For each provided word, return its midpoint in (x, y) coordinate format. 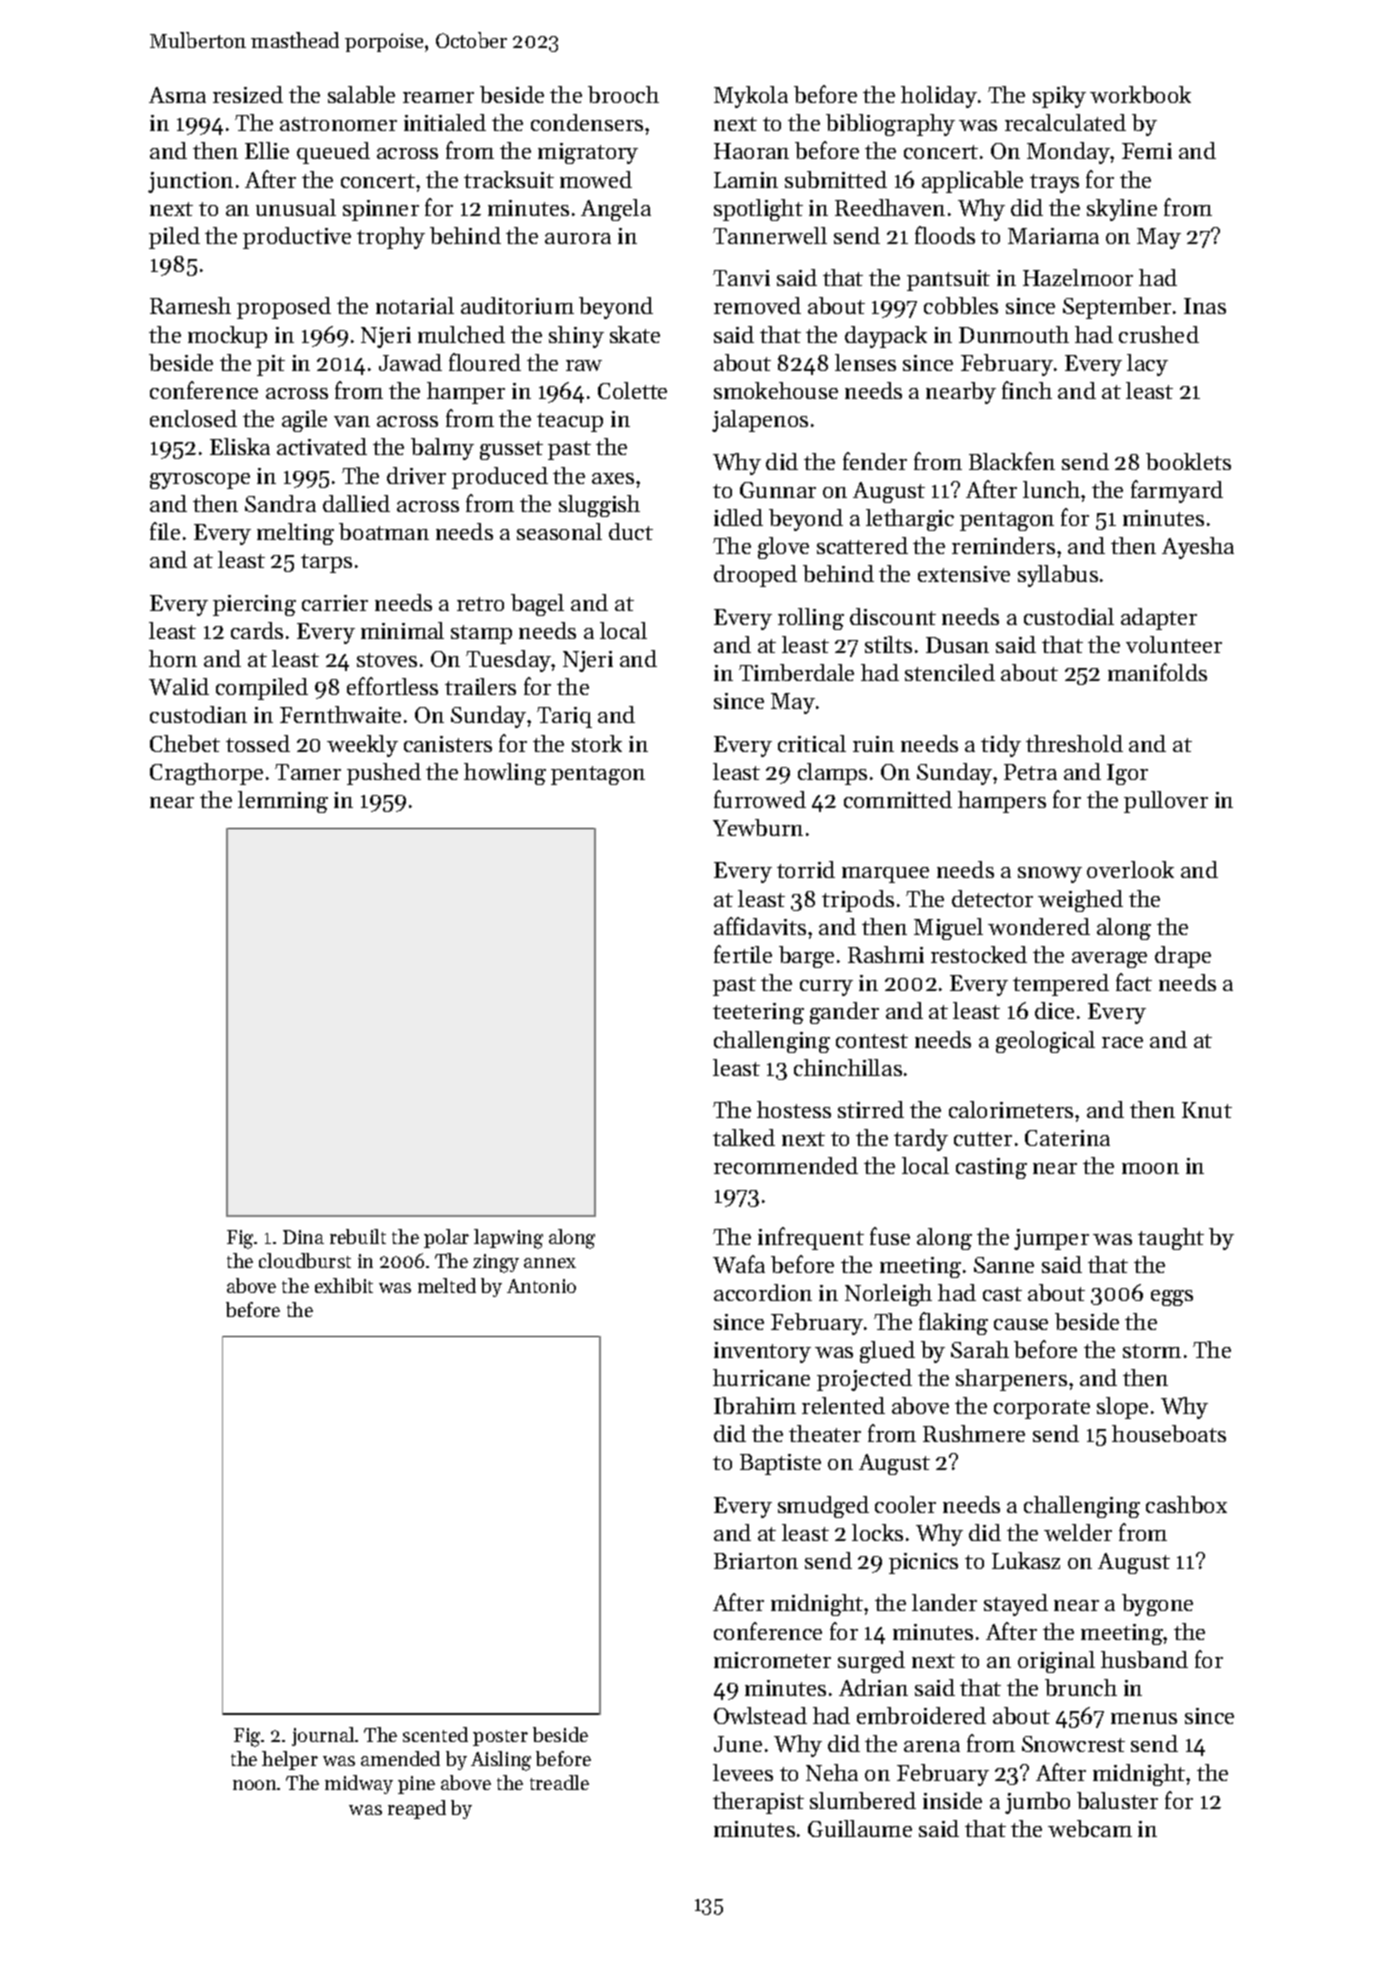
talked (744, 1137)
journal (323, 1736)
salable (361, 94)
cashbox (1186, 1504)
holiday (939, 97)
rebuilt (358, 1236)
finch (1027, 390)
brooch (623, 94)
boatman (384, 531)
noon (254, 1785)
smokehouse (776, 390)
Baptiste (780, 1464)
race (1122, 1042)
